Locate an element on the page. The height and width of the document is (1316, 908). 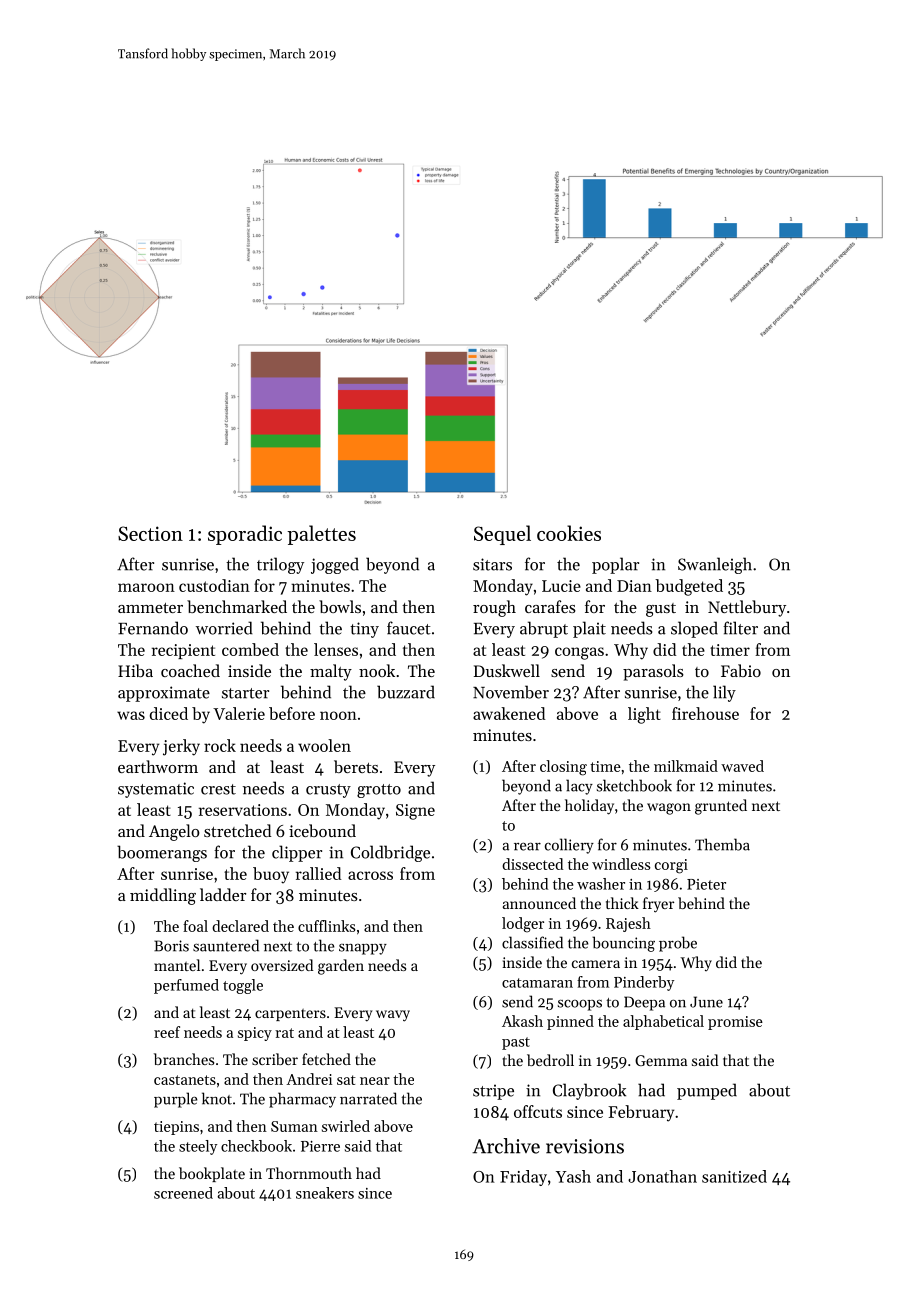
maroon is located at coordinates (146, 587).
